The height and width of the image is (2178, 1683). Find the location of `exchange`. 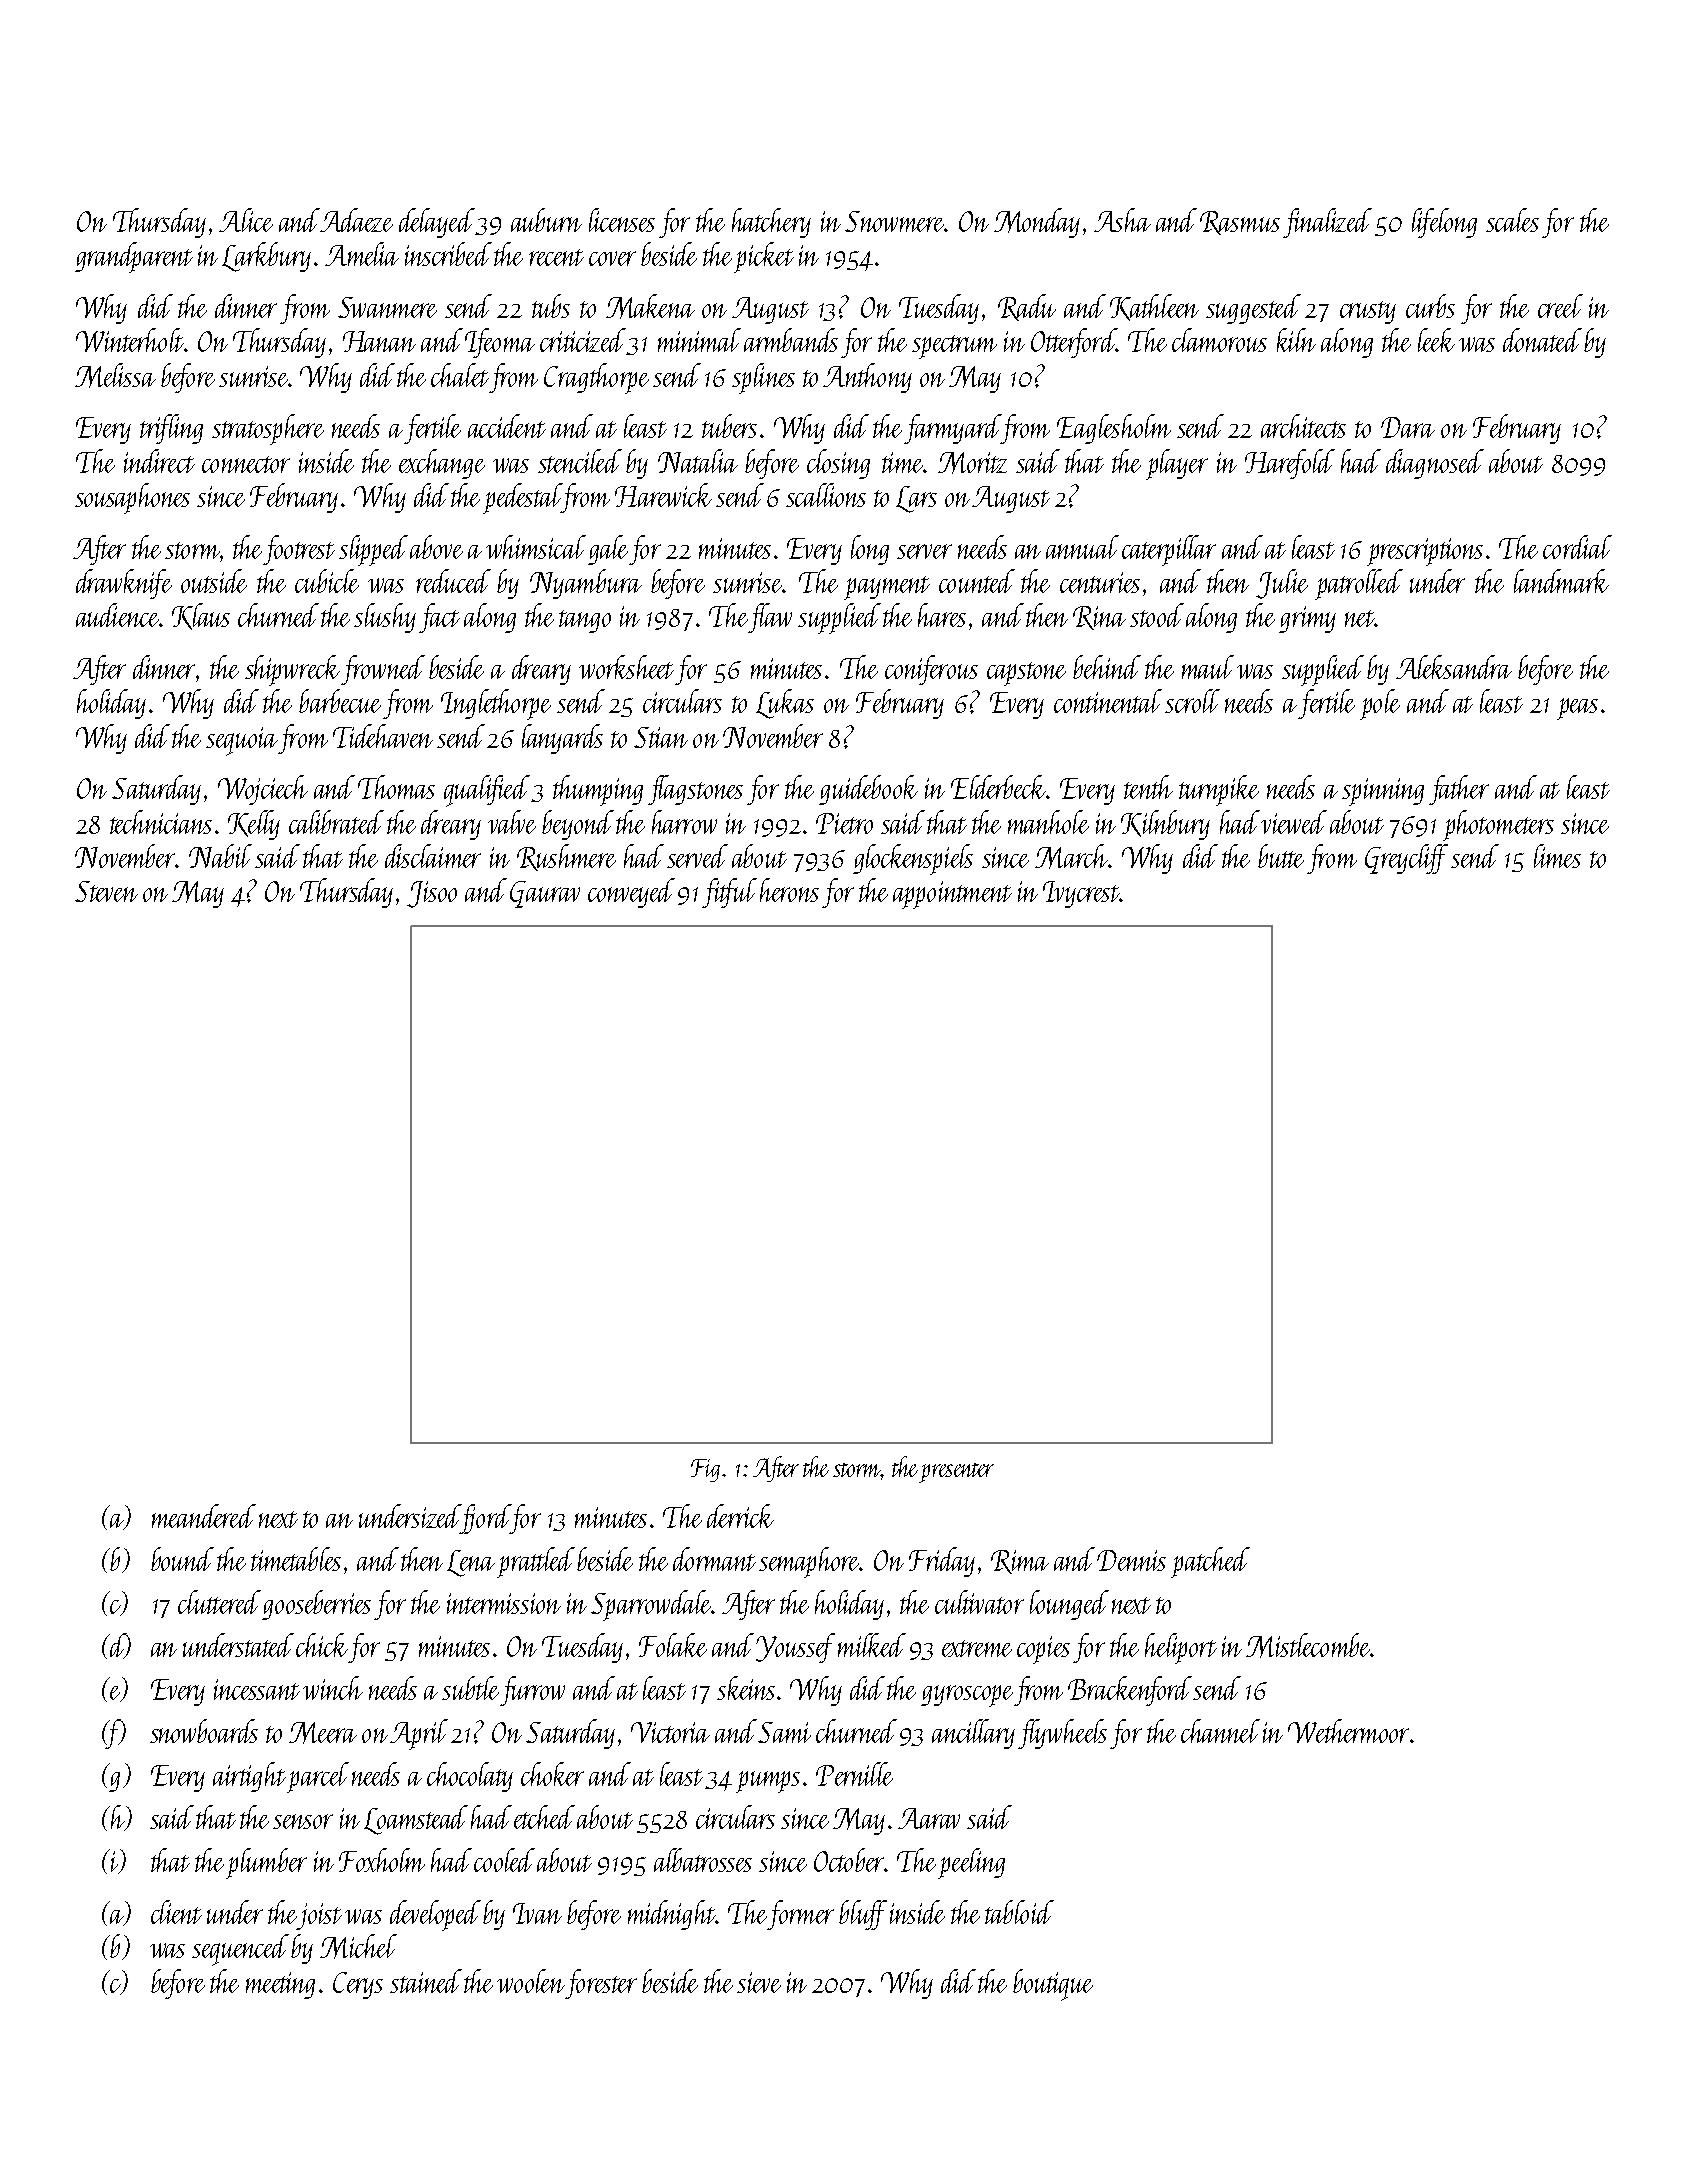

exchange is located at coordinates (442, 464).
